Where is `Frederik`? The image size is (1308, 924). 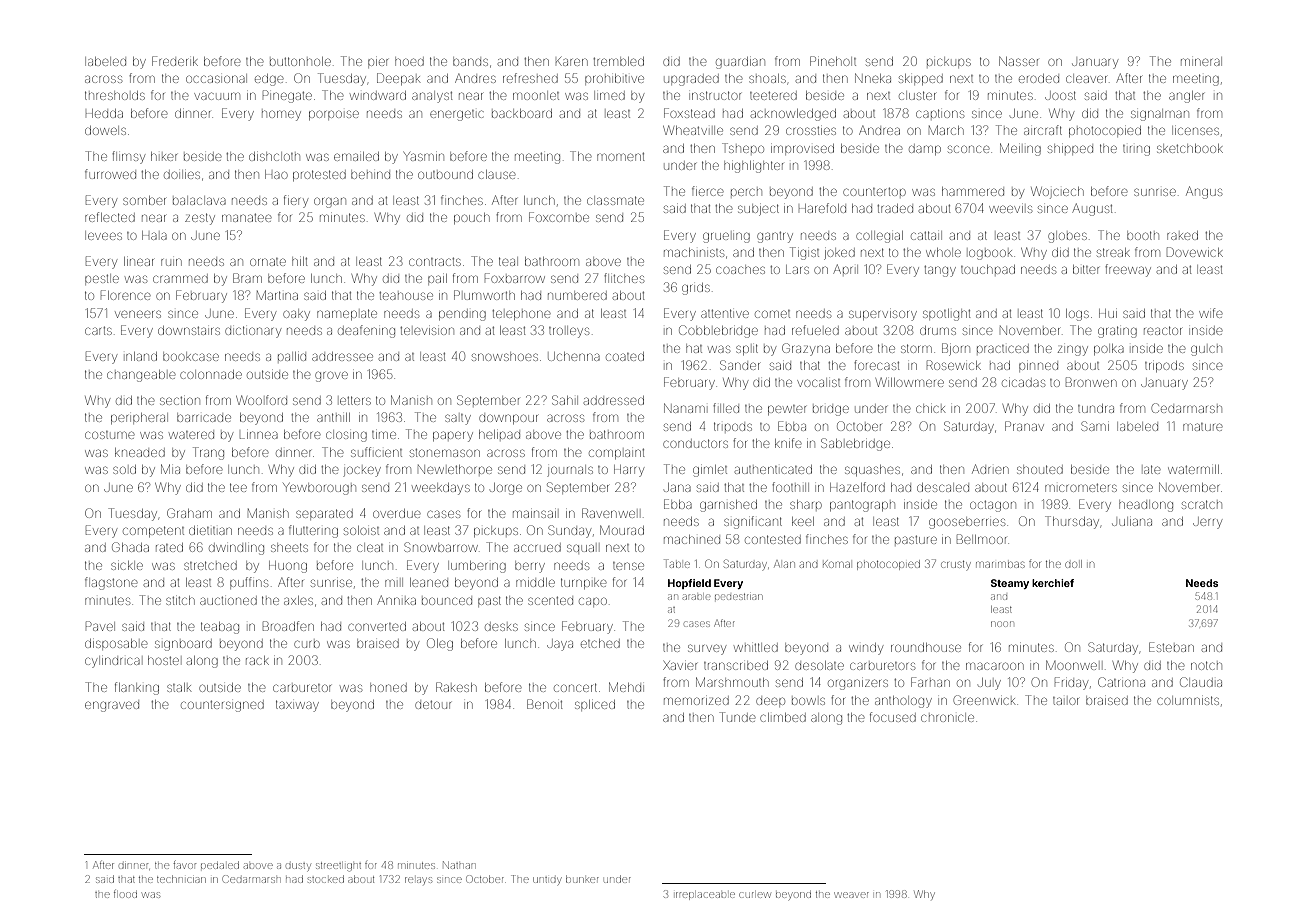 Frederik is located at coordinates (175, 61).
